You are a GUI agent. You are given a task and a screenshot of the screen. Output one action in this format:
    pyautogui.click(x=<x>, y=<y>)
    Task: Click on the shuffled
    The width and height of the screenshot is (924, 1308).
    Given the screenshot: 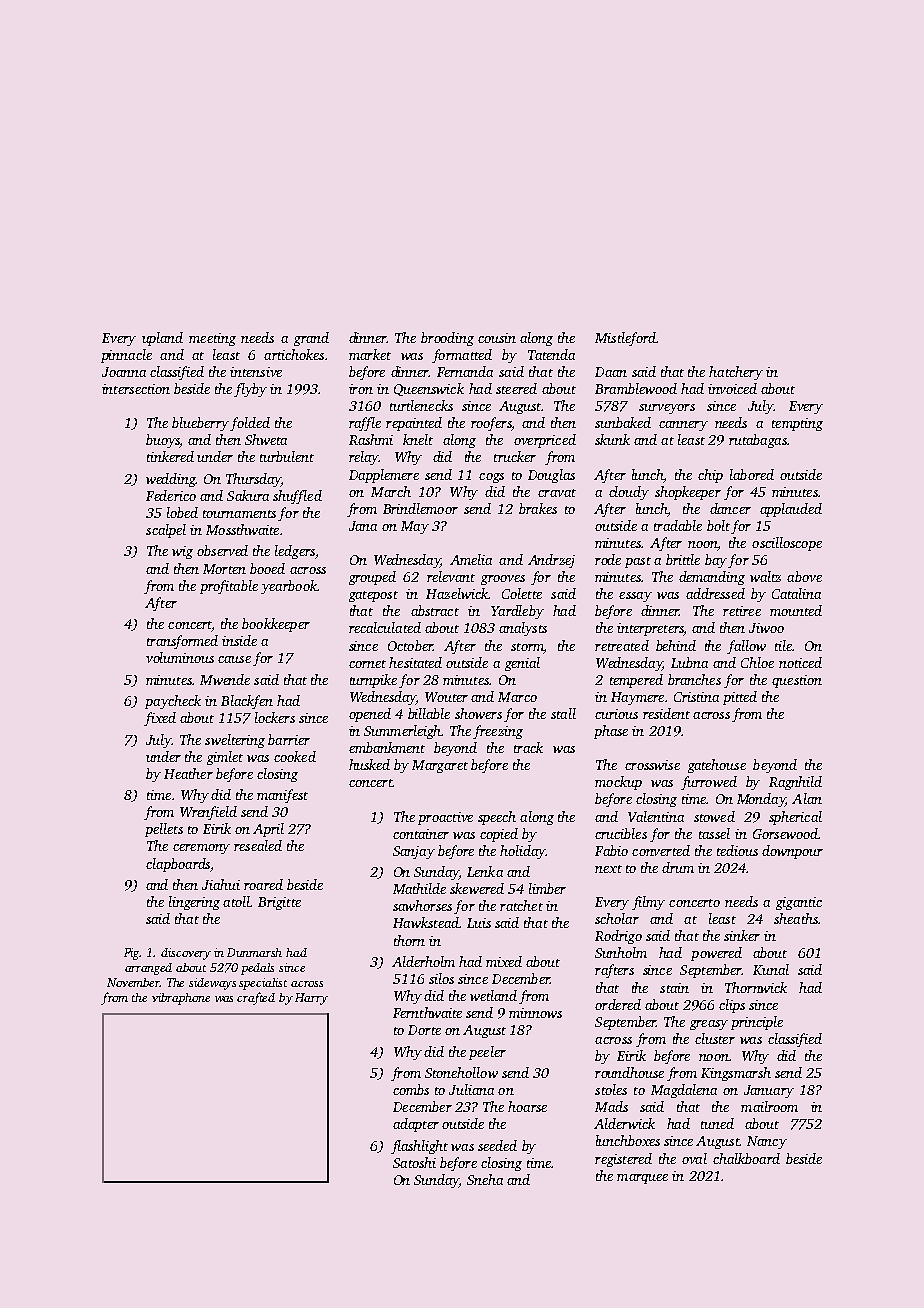 What is the action you would take?
    pyautogui.click(x=297, y=497)
